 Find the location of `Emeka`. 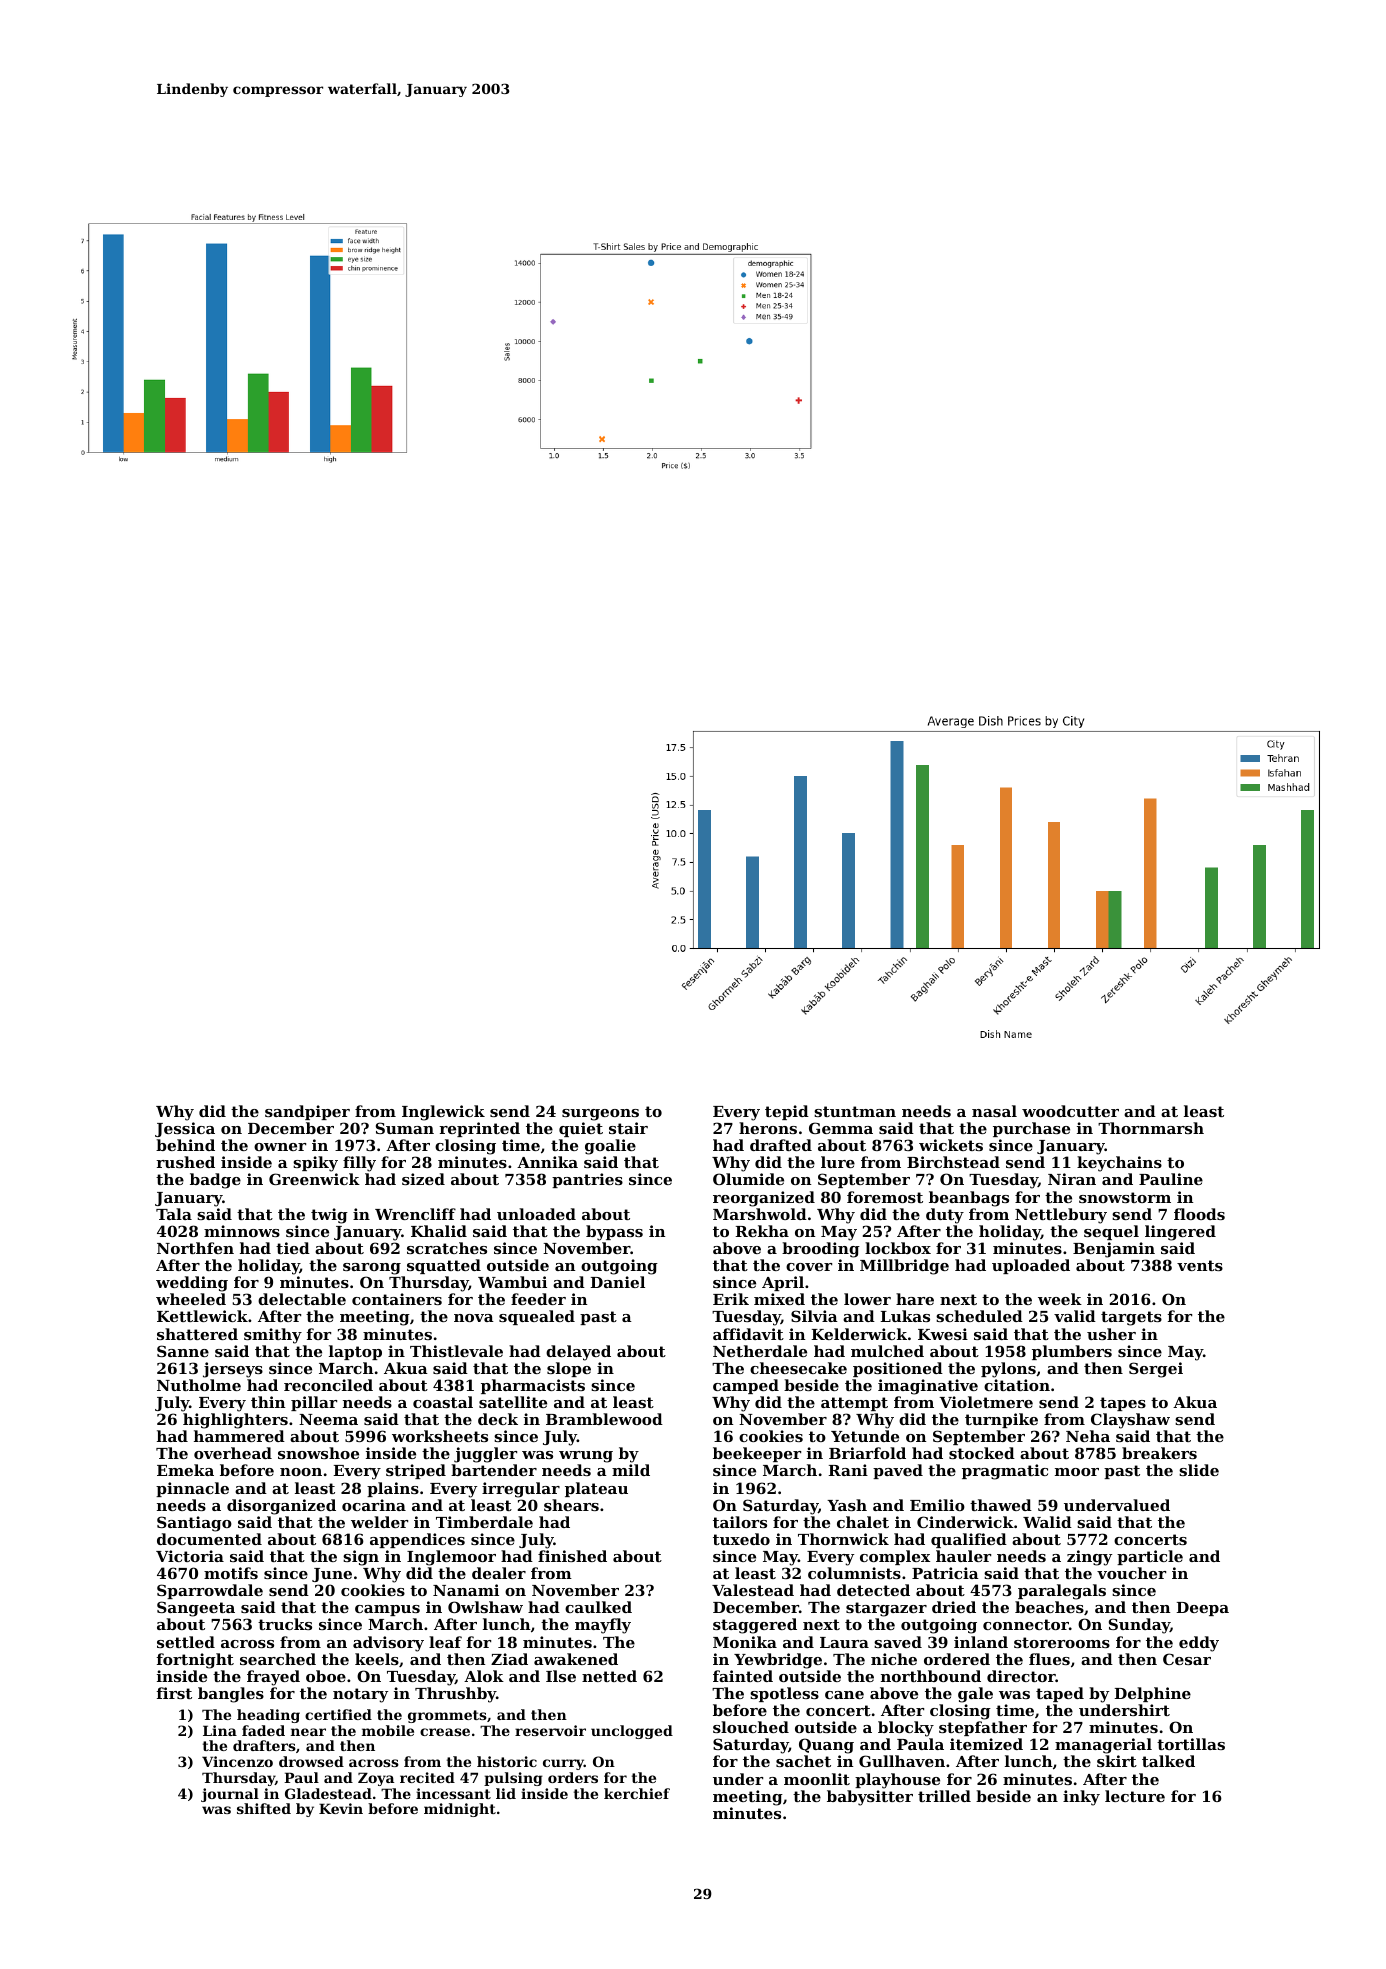

Emeka is located at coordinates (185, 1470).
